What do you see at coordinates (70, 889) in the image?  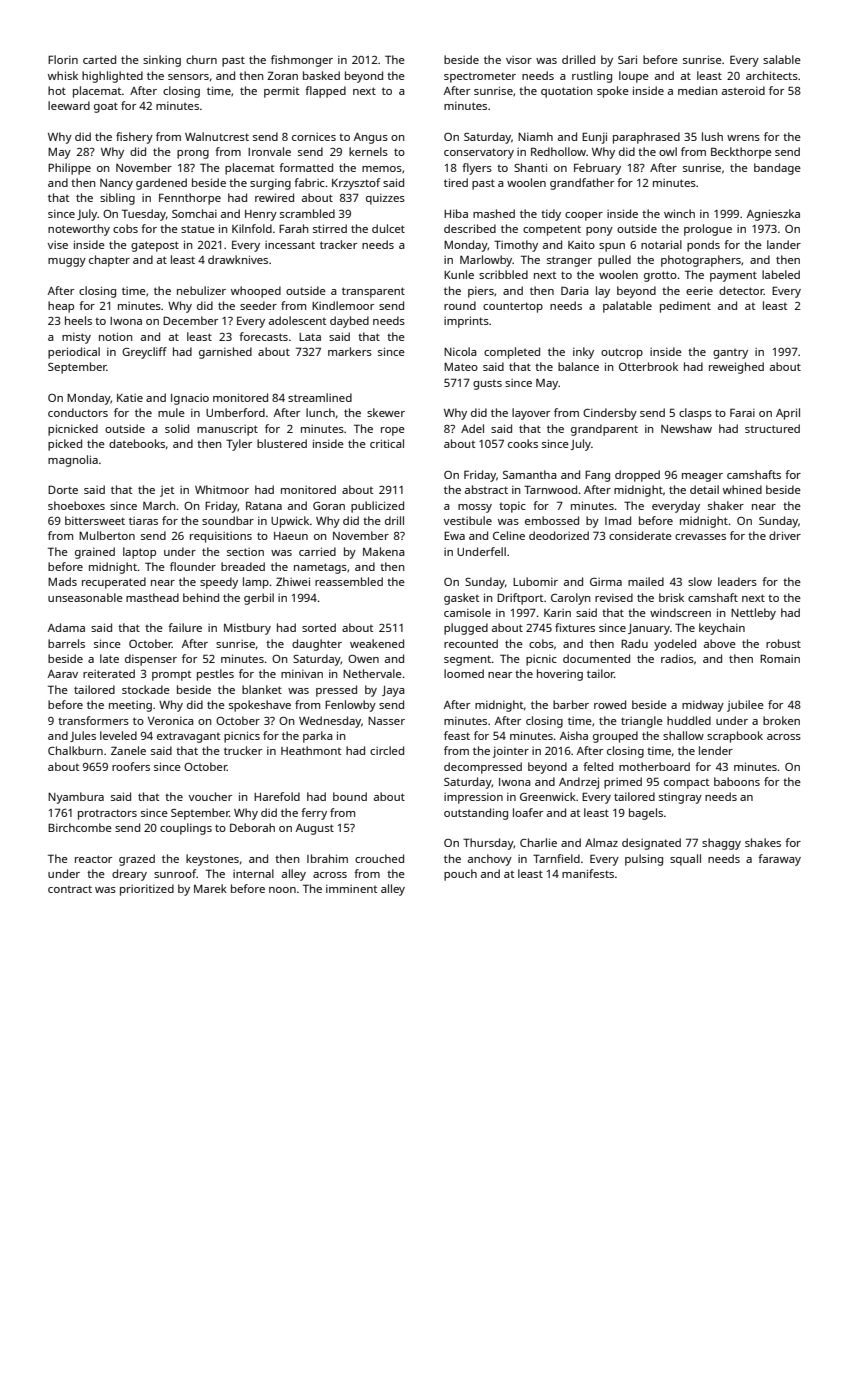 I see `contract` at bounding box center [70, 889].
